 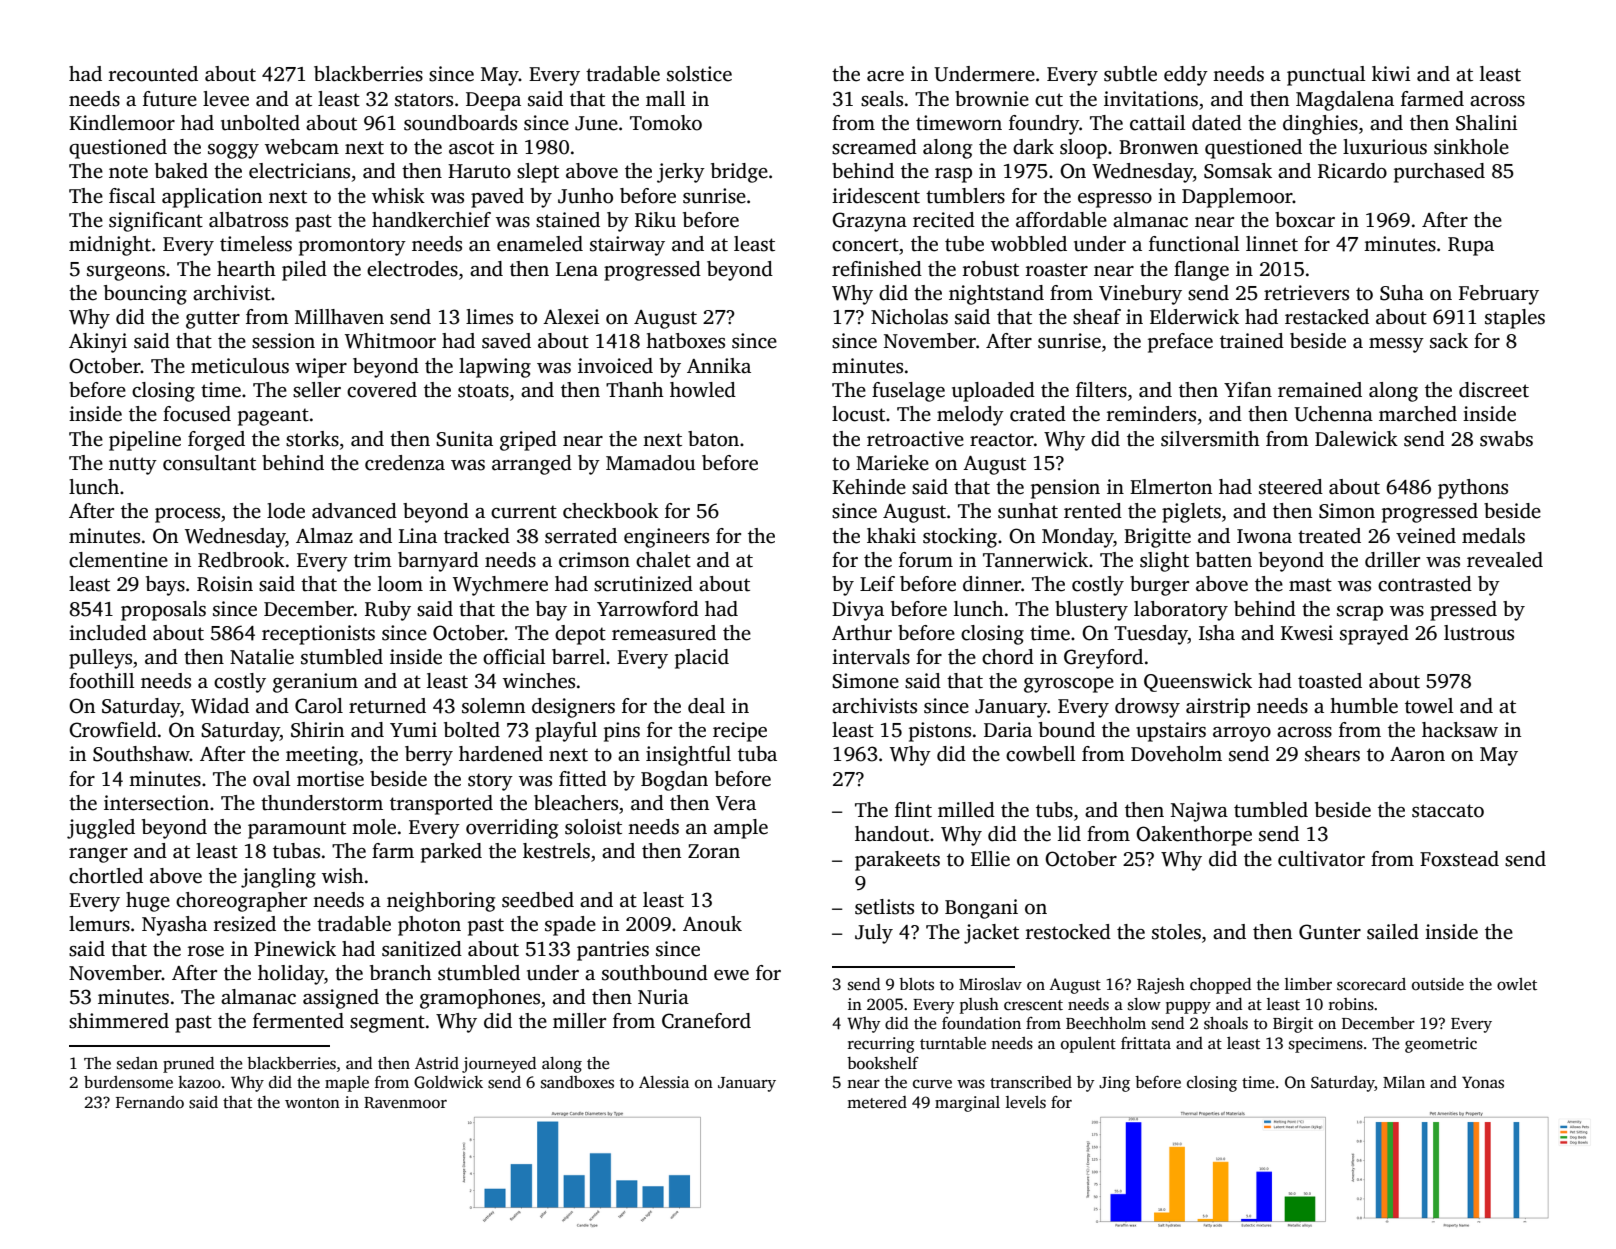 What do you see at coordinates (702, 659) in the screenshot?
I see `placid` at bounding box center [702, 659].
